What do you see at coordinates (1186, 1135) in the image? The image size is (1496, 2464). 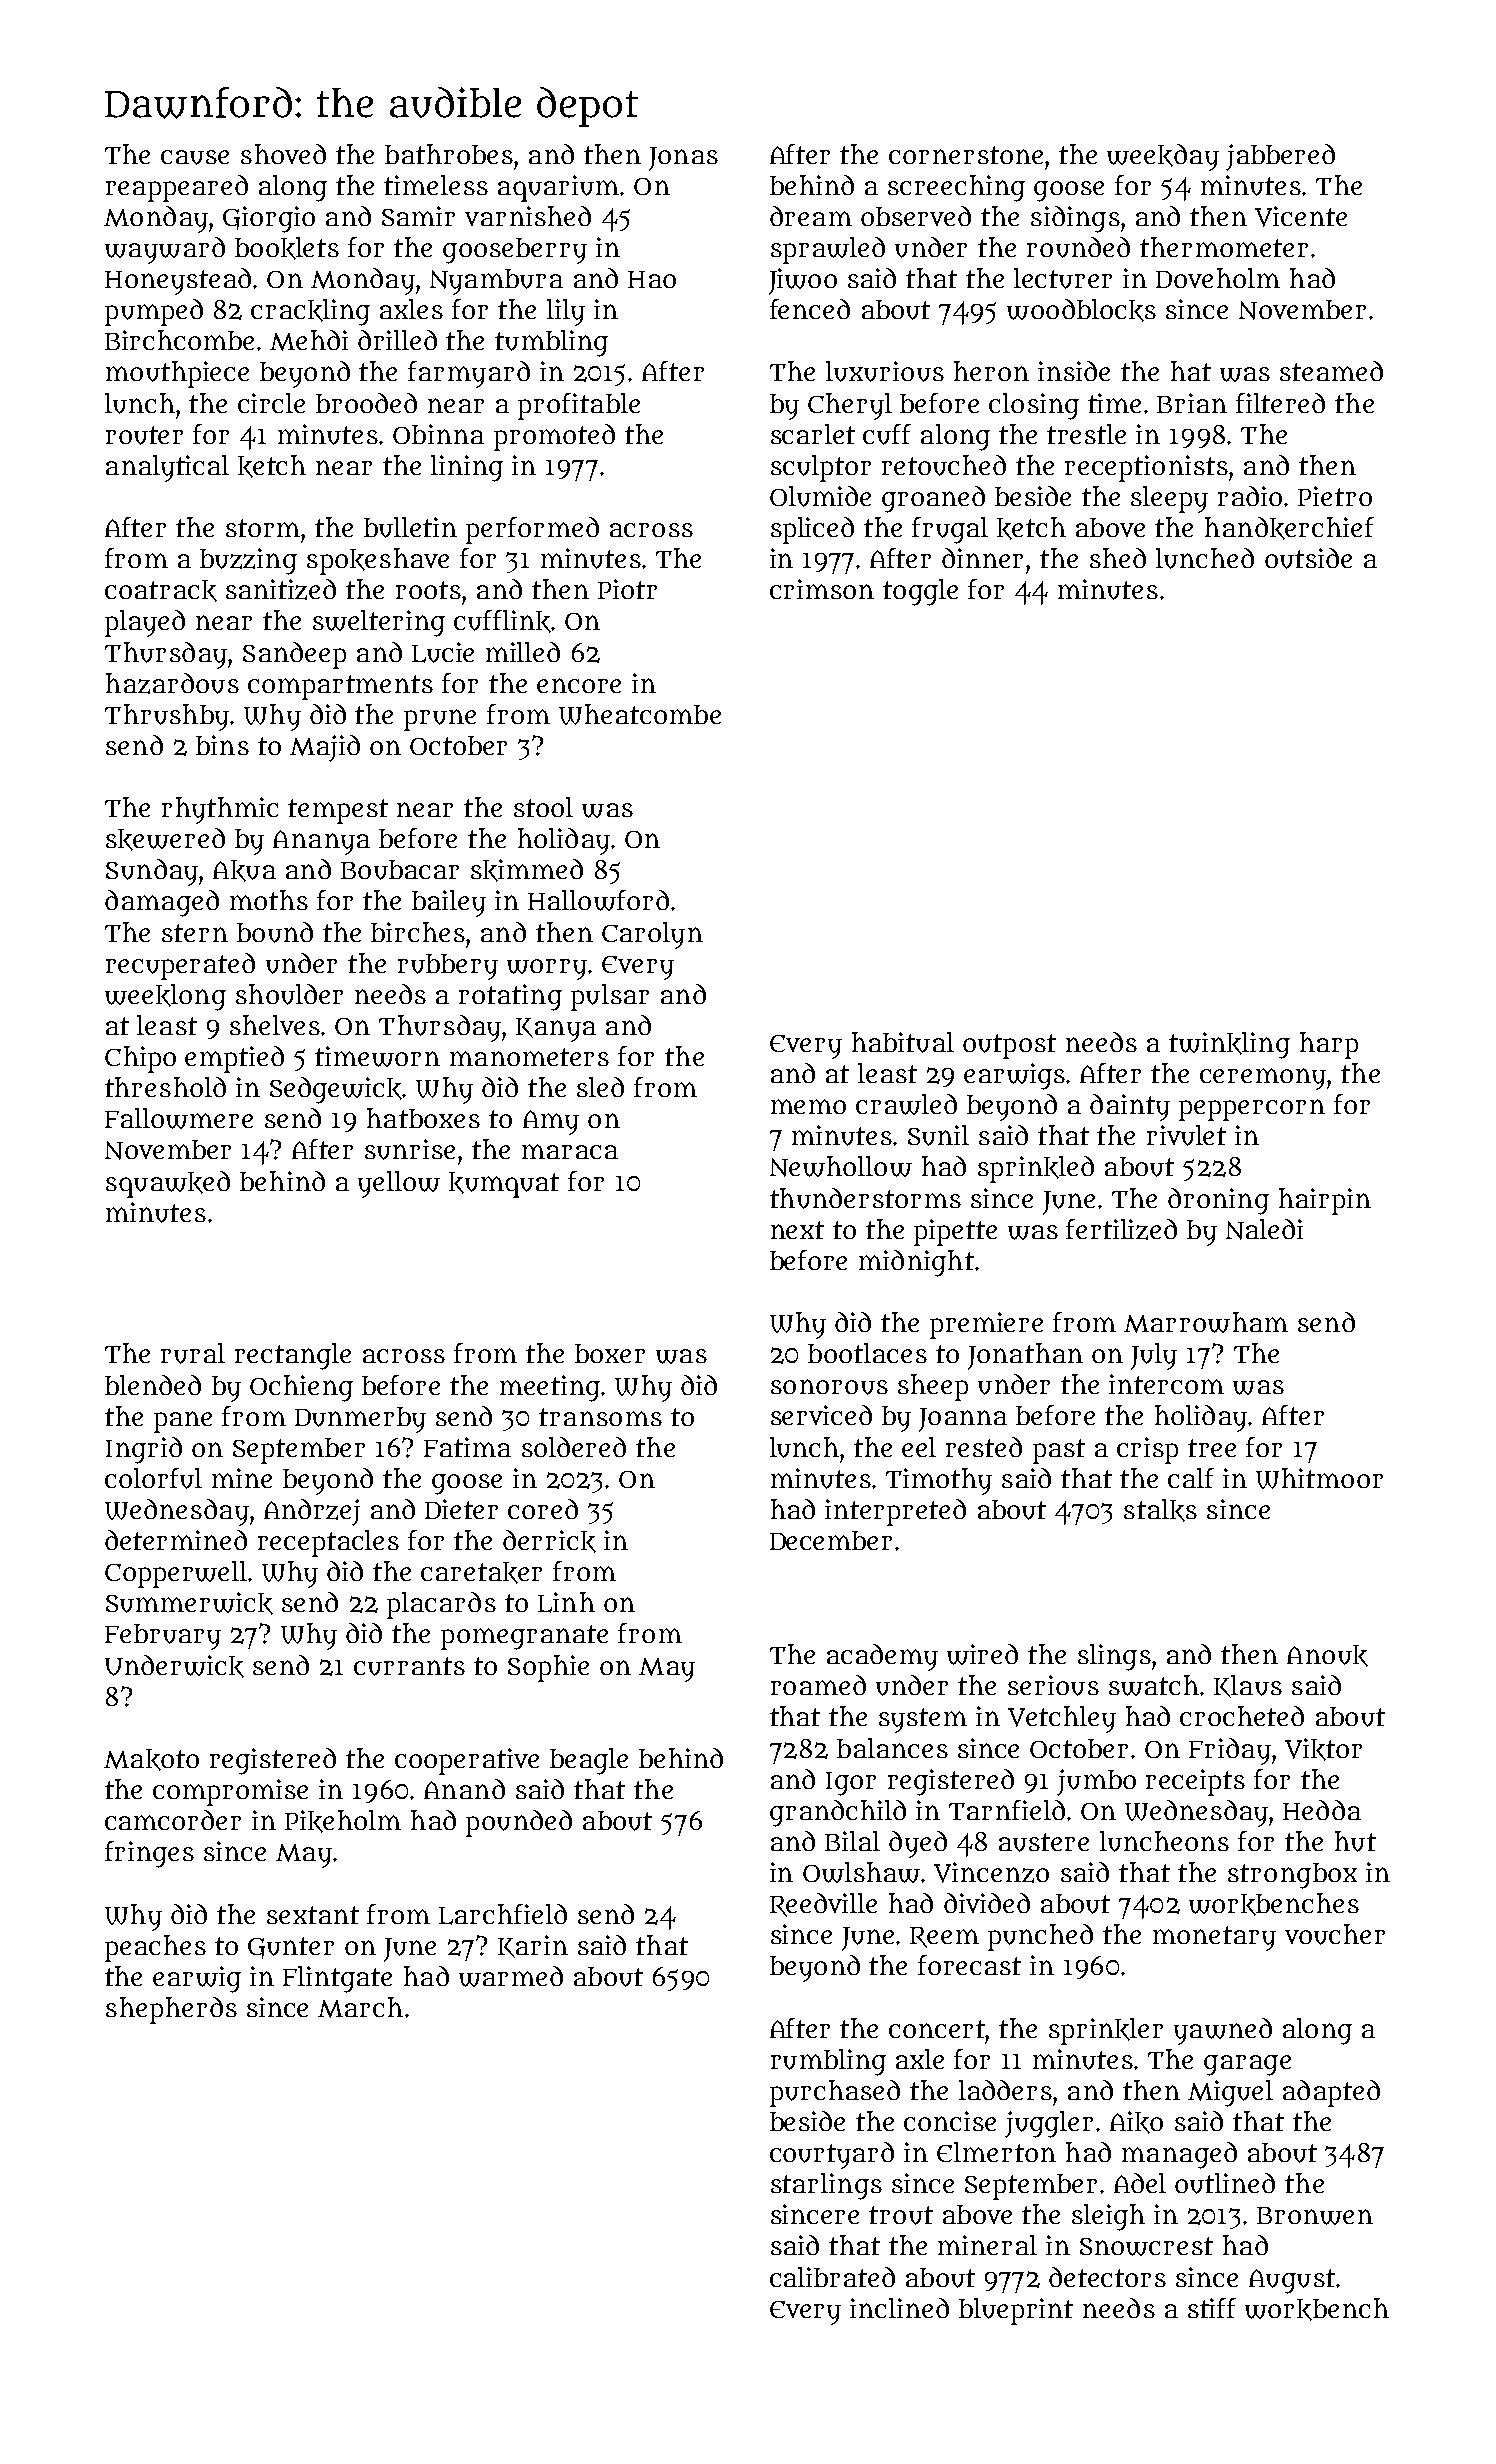 I see `rivulet` at bounding box center [1186, 1135].
